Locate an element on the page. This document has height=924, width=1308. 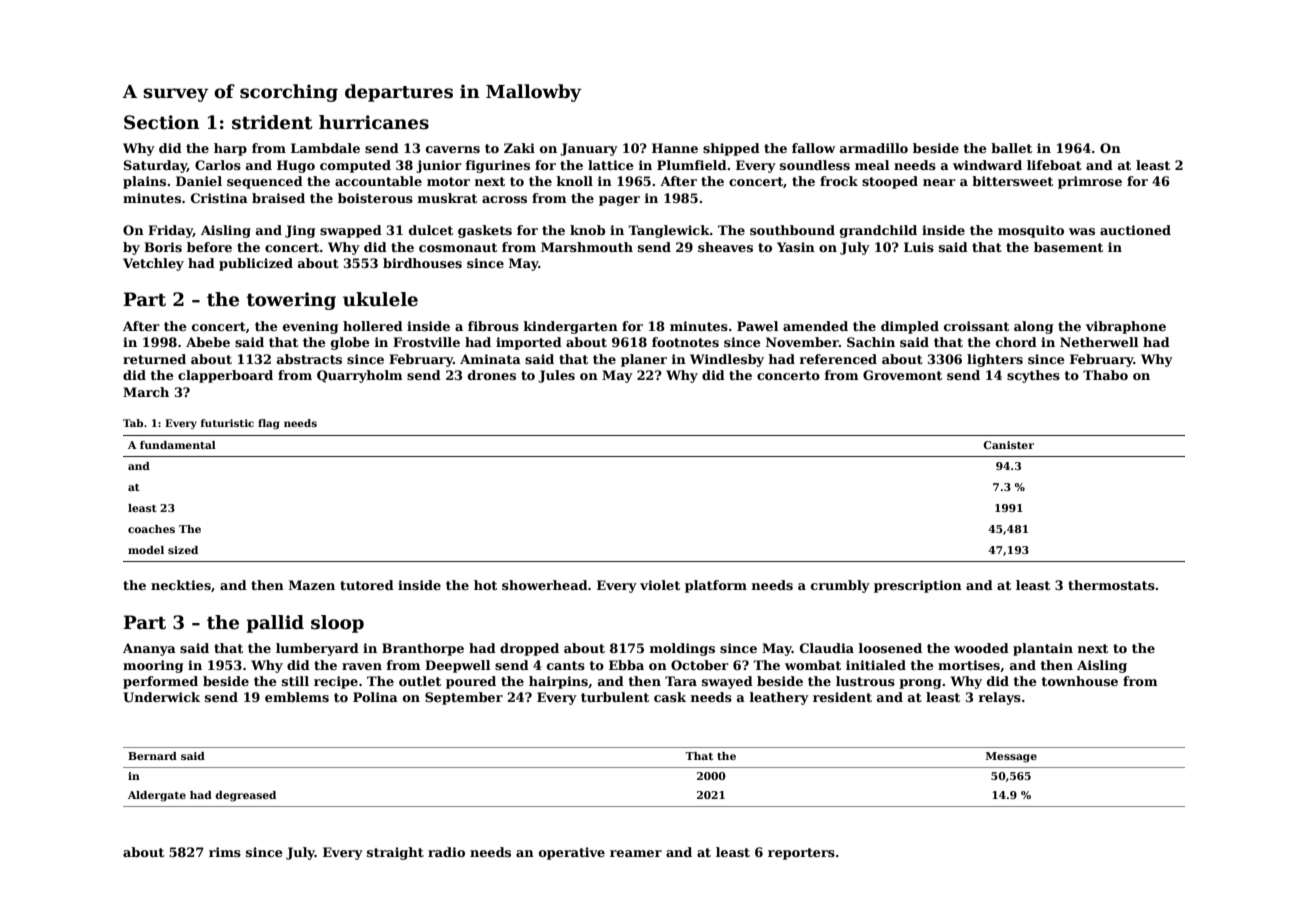
rims is located at coordinates (225, 852).
